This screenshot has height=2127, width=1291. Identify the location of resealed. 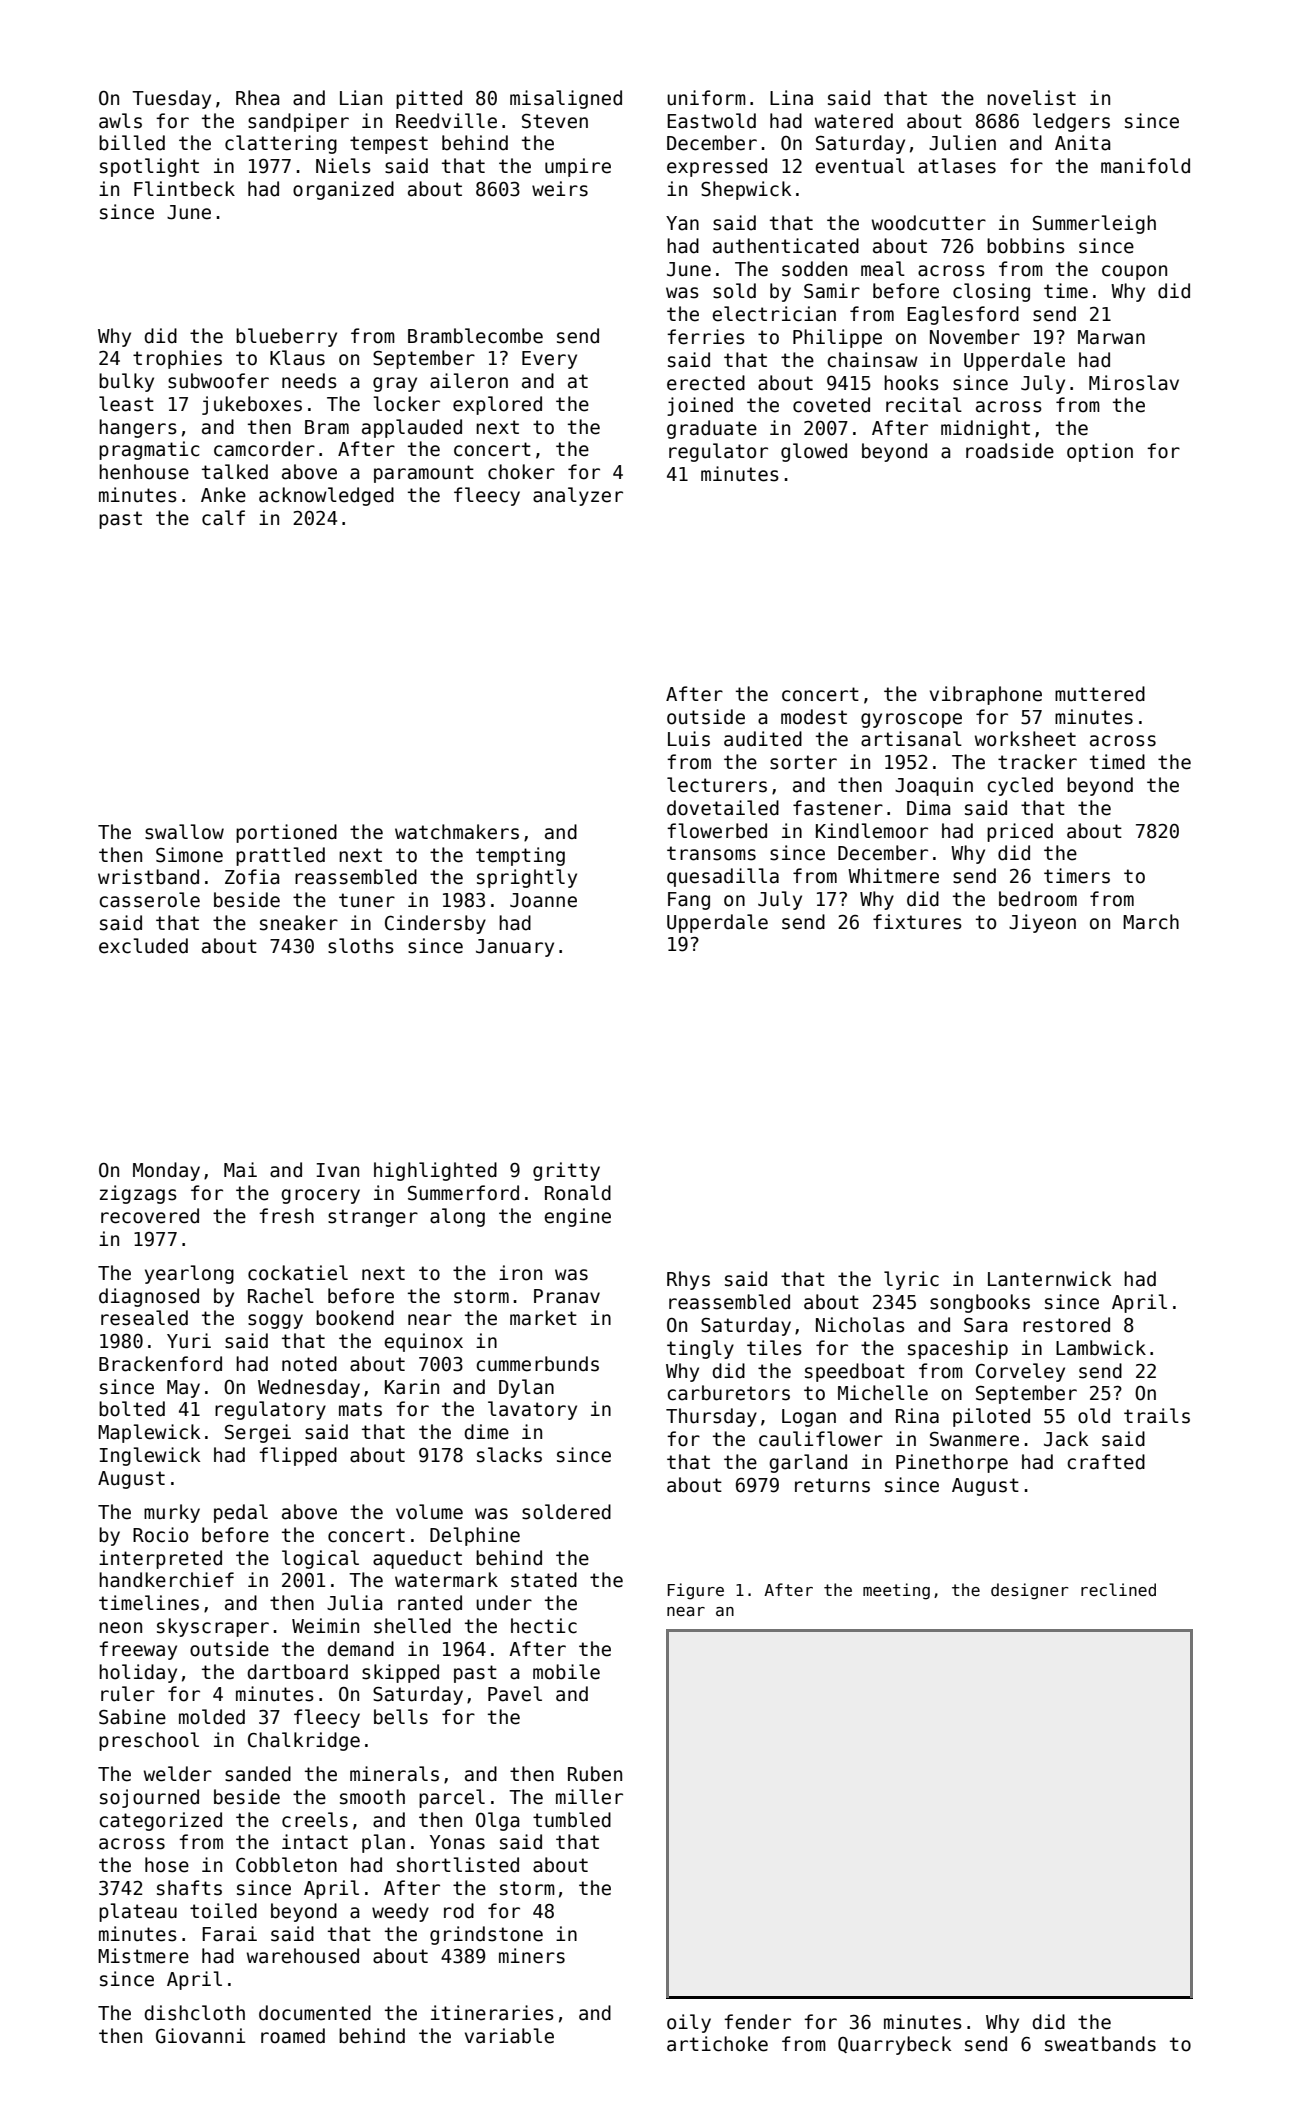
(144, 1318).
